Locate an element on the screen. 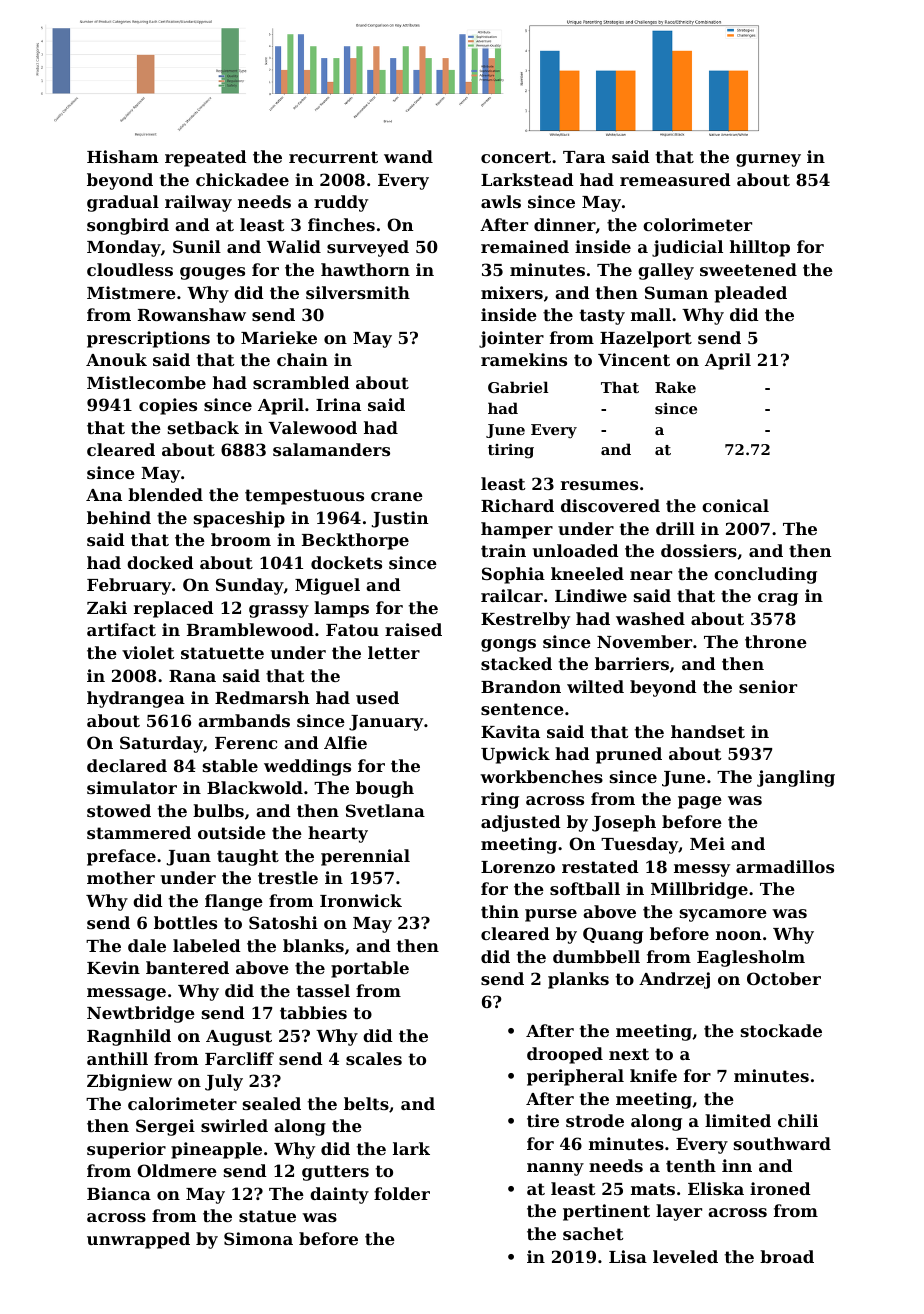 The width and height of the screenshot is (924, 1314). sentence is located at coordinates (522, 709).
